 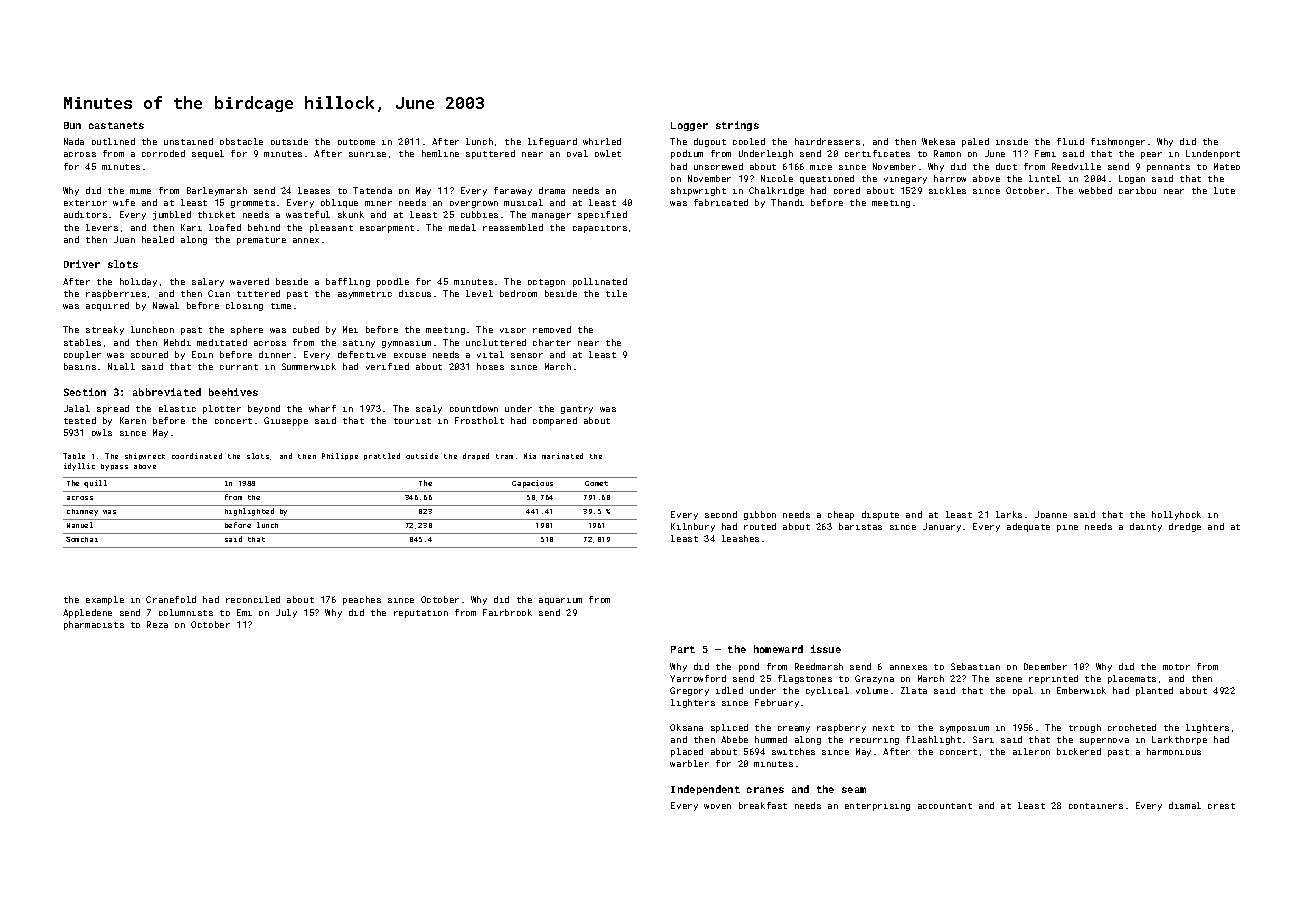 What do you see at coordinates (1176, 515) in the screenshot?
I see `hollyhock` at bounding box center [1176, 515].
